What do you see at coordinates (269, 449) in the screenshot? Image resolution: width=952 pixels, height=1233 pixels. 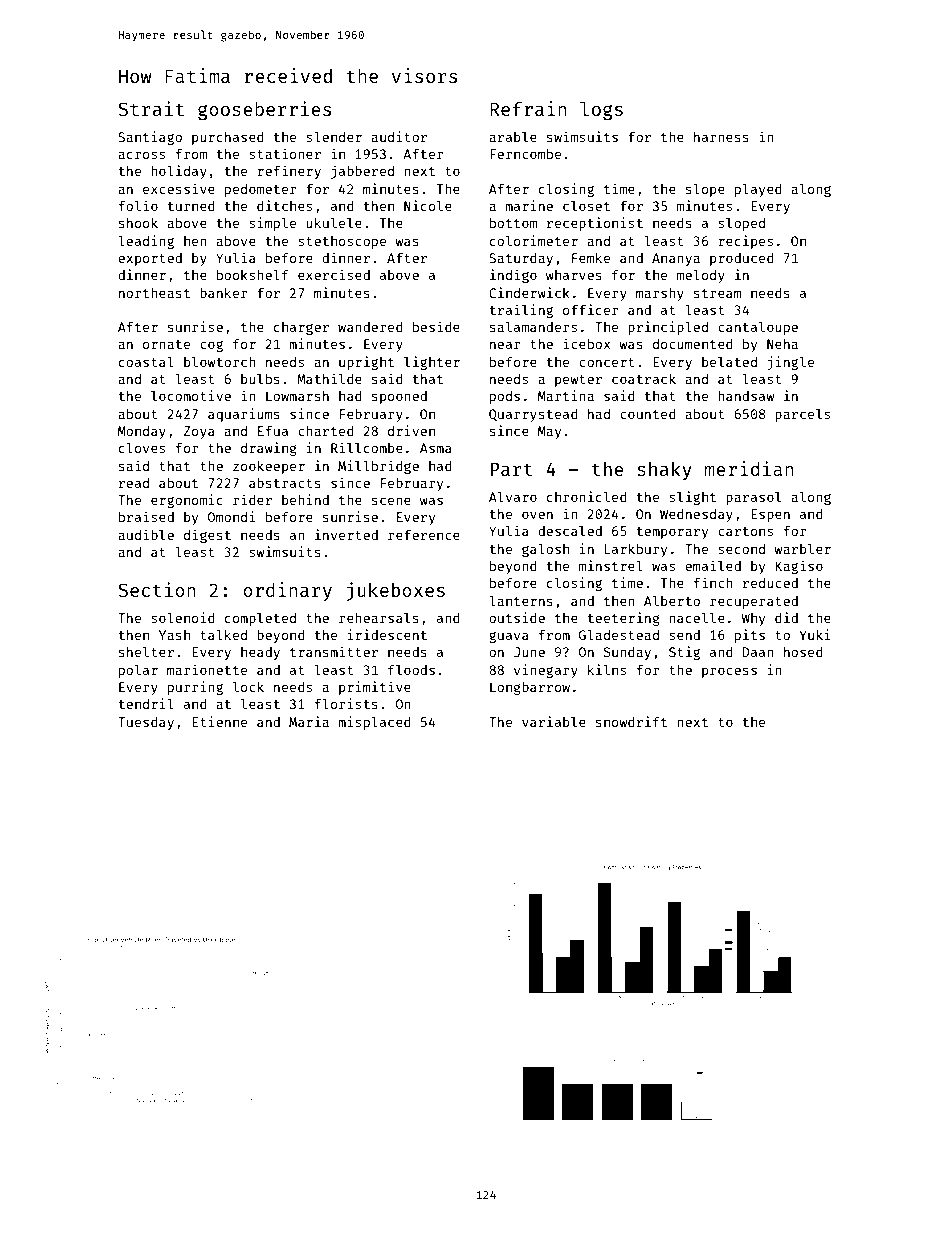 I see `drawing` at bounding box center [269, 449].
